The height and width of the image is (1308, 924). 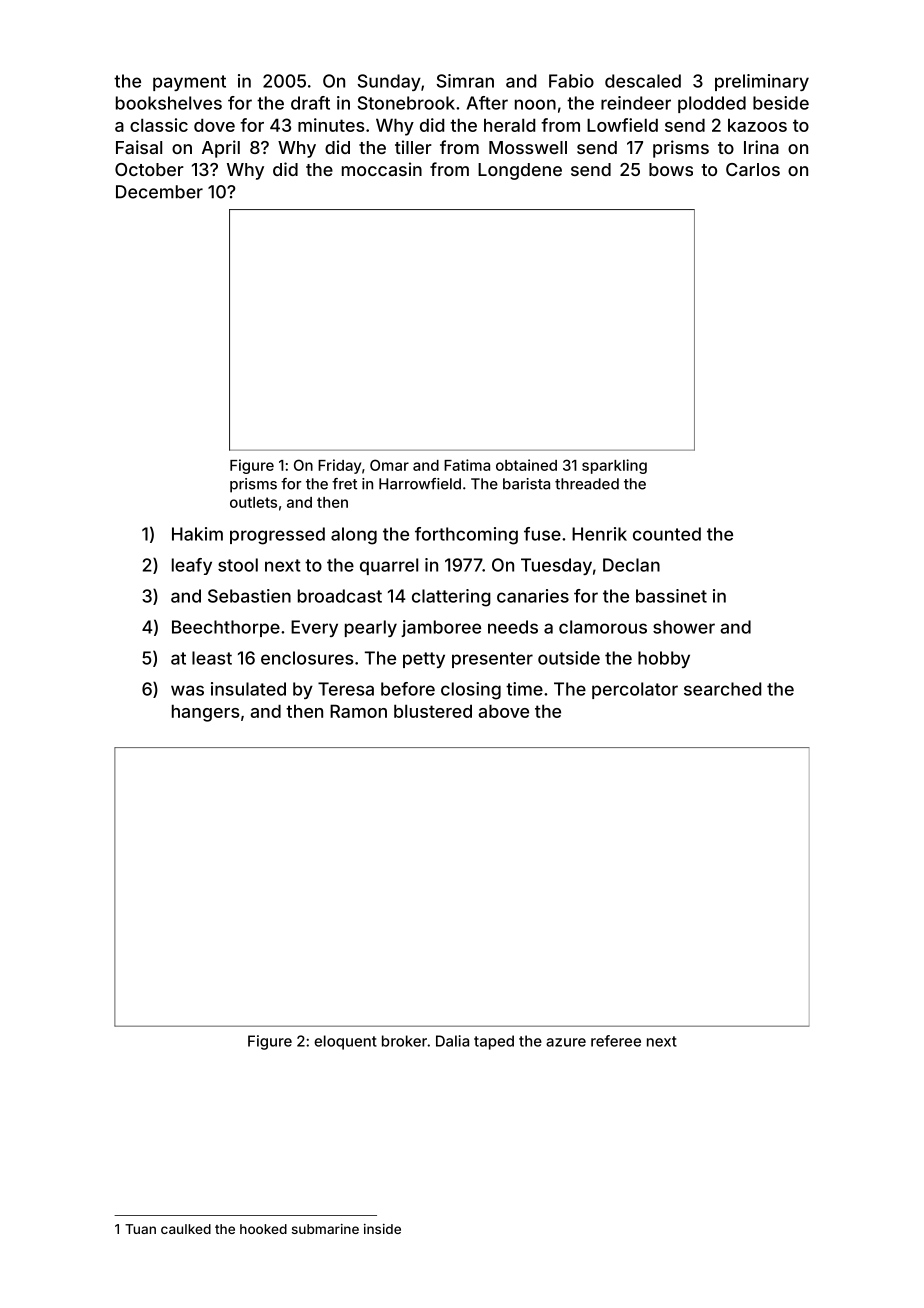 I want to click on draft, so click(x=310, y=103).
